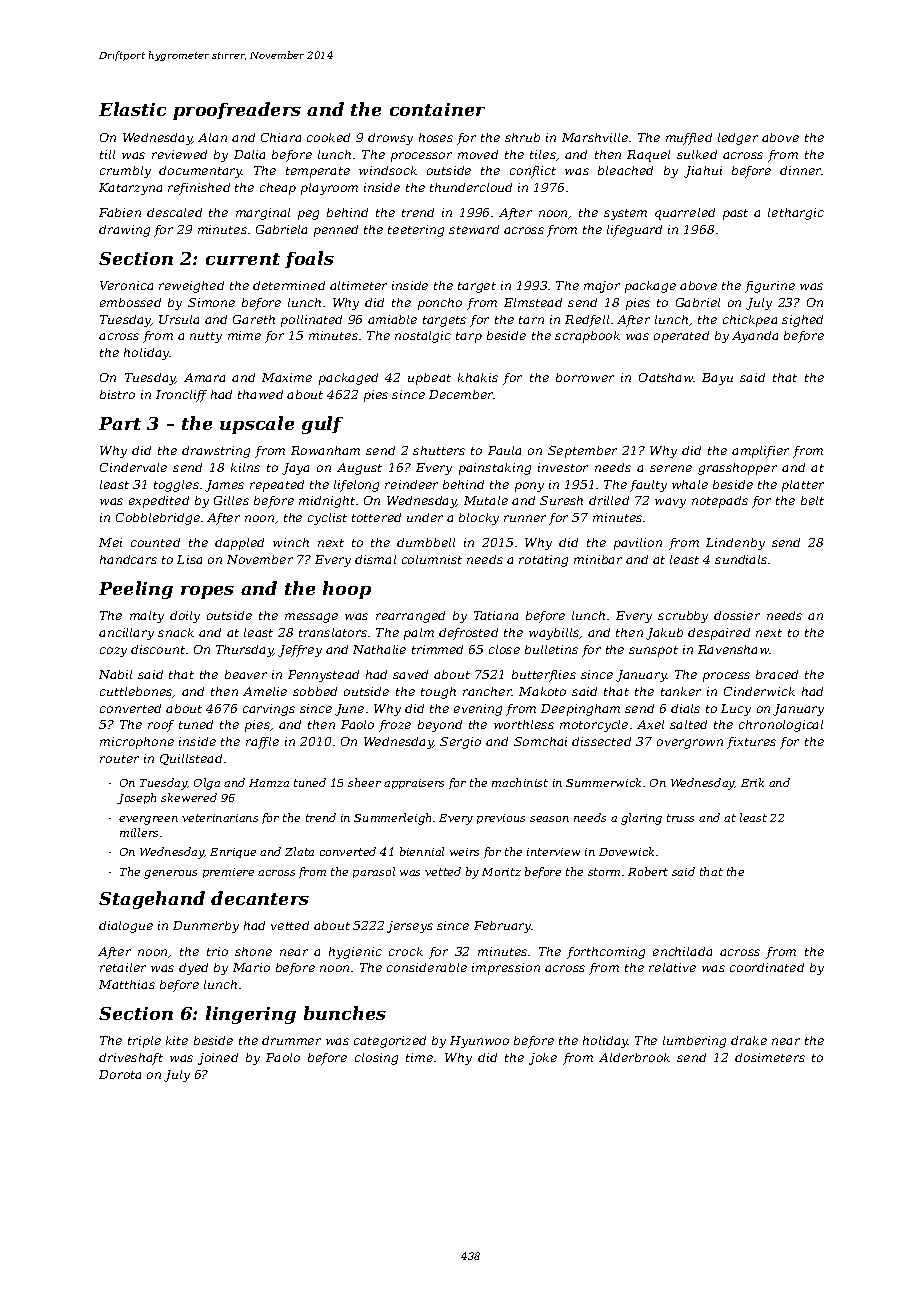 The width and height of the screenshot is (924, 1308). I want to click on drummer, so click(291, 1040).
